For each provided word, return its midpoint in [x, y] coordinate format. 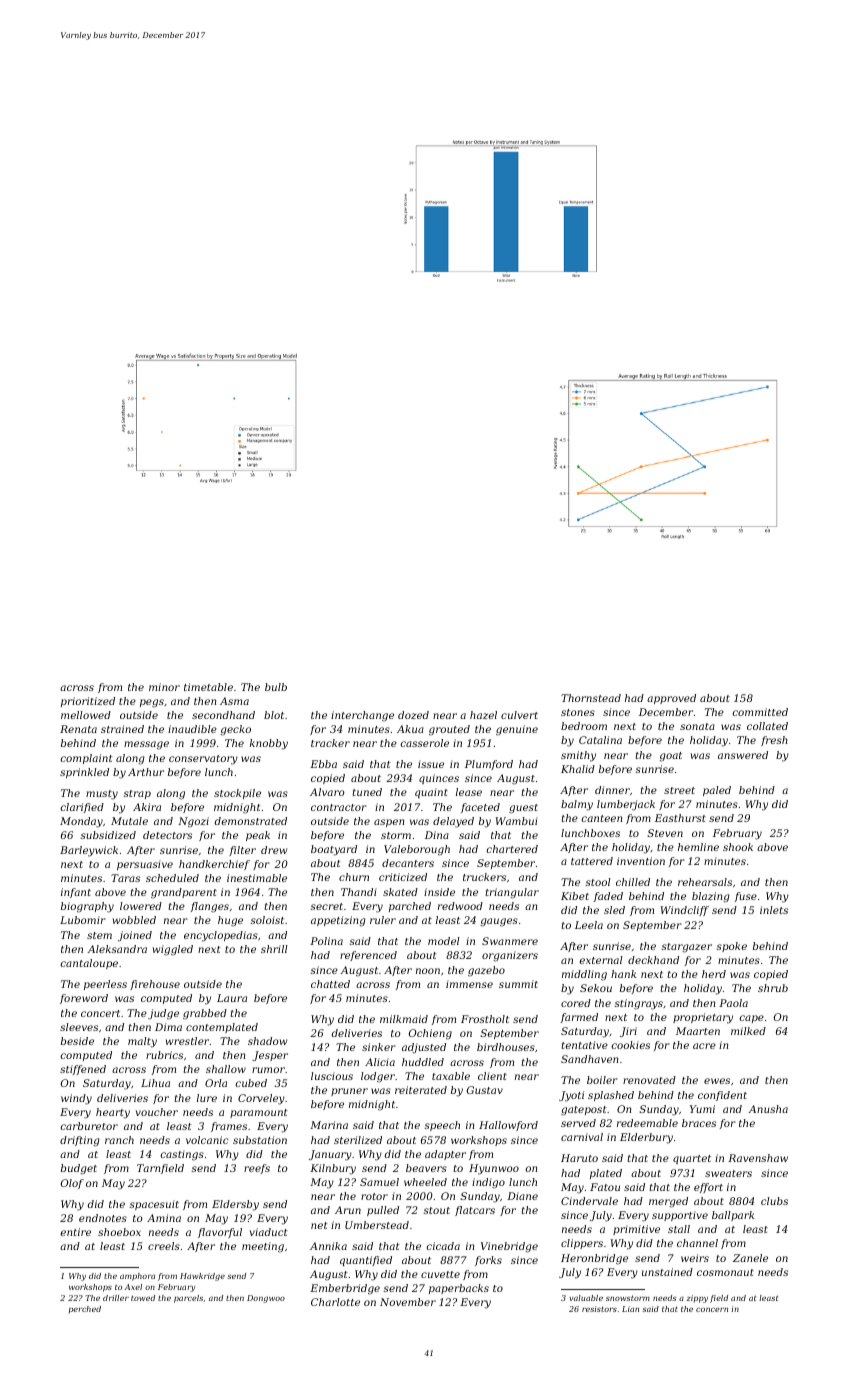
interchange [362, 716]
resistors [599, 1309]
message [146, 745]
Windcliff [684, 911]
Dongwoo [266, 1299]
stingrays [638, 1004]
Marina [329, 1125]
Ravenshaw [758, 1158]
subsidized [108, 835]
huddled [423, 1062]
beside [77, 1041]
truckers [484, 877]
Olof [72, 1184]
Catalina [600, 740]
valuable [586, 1298]
